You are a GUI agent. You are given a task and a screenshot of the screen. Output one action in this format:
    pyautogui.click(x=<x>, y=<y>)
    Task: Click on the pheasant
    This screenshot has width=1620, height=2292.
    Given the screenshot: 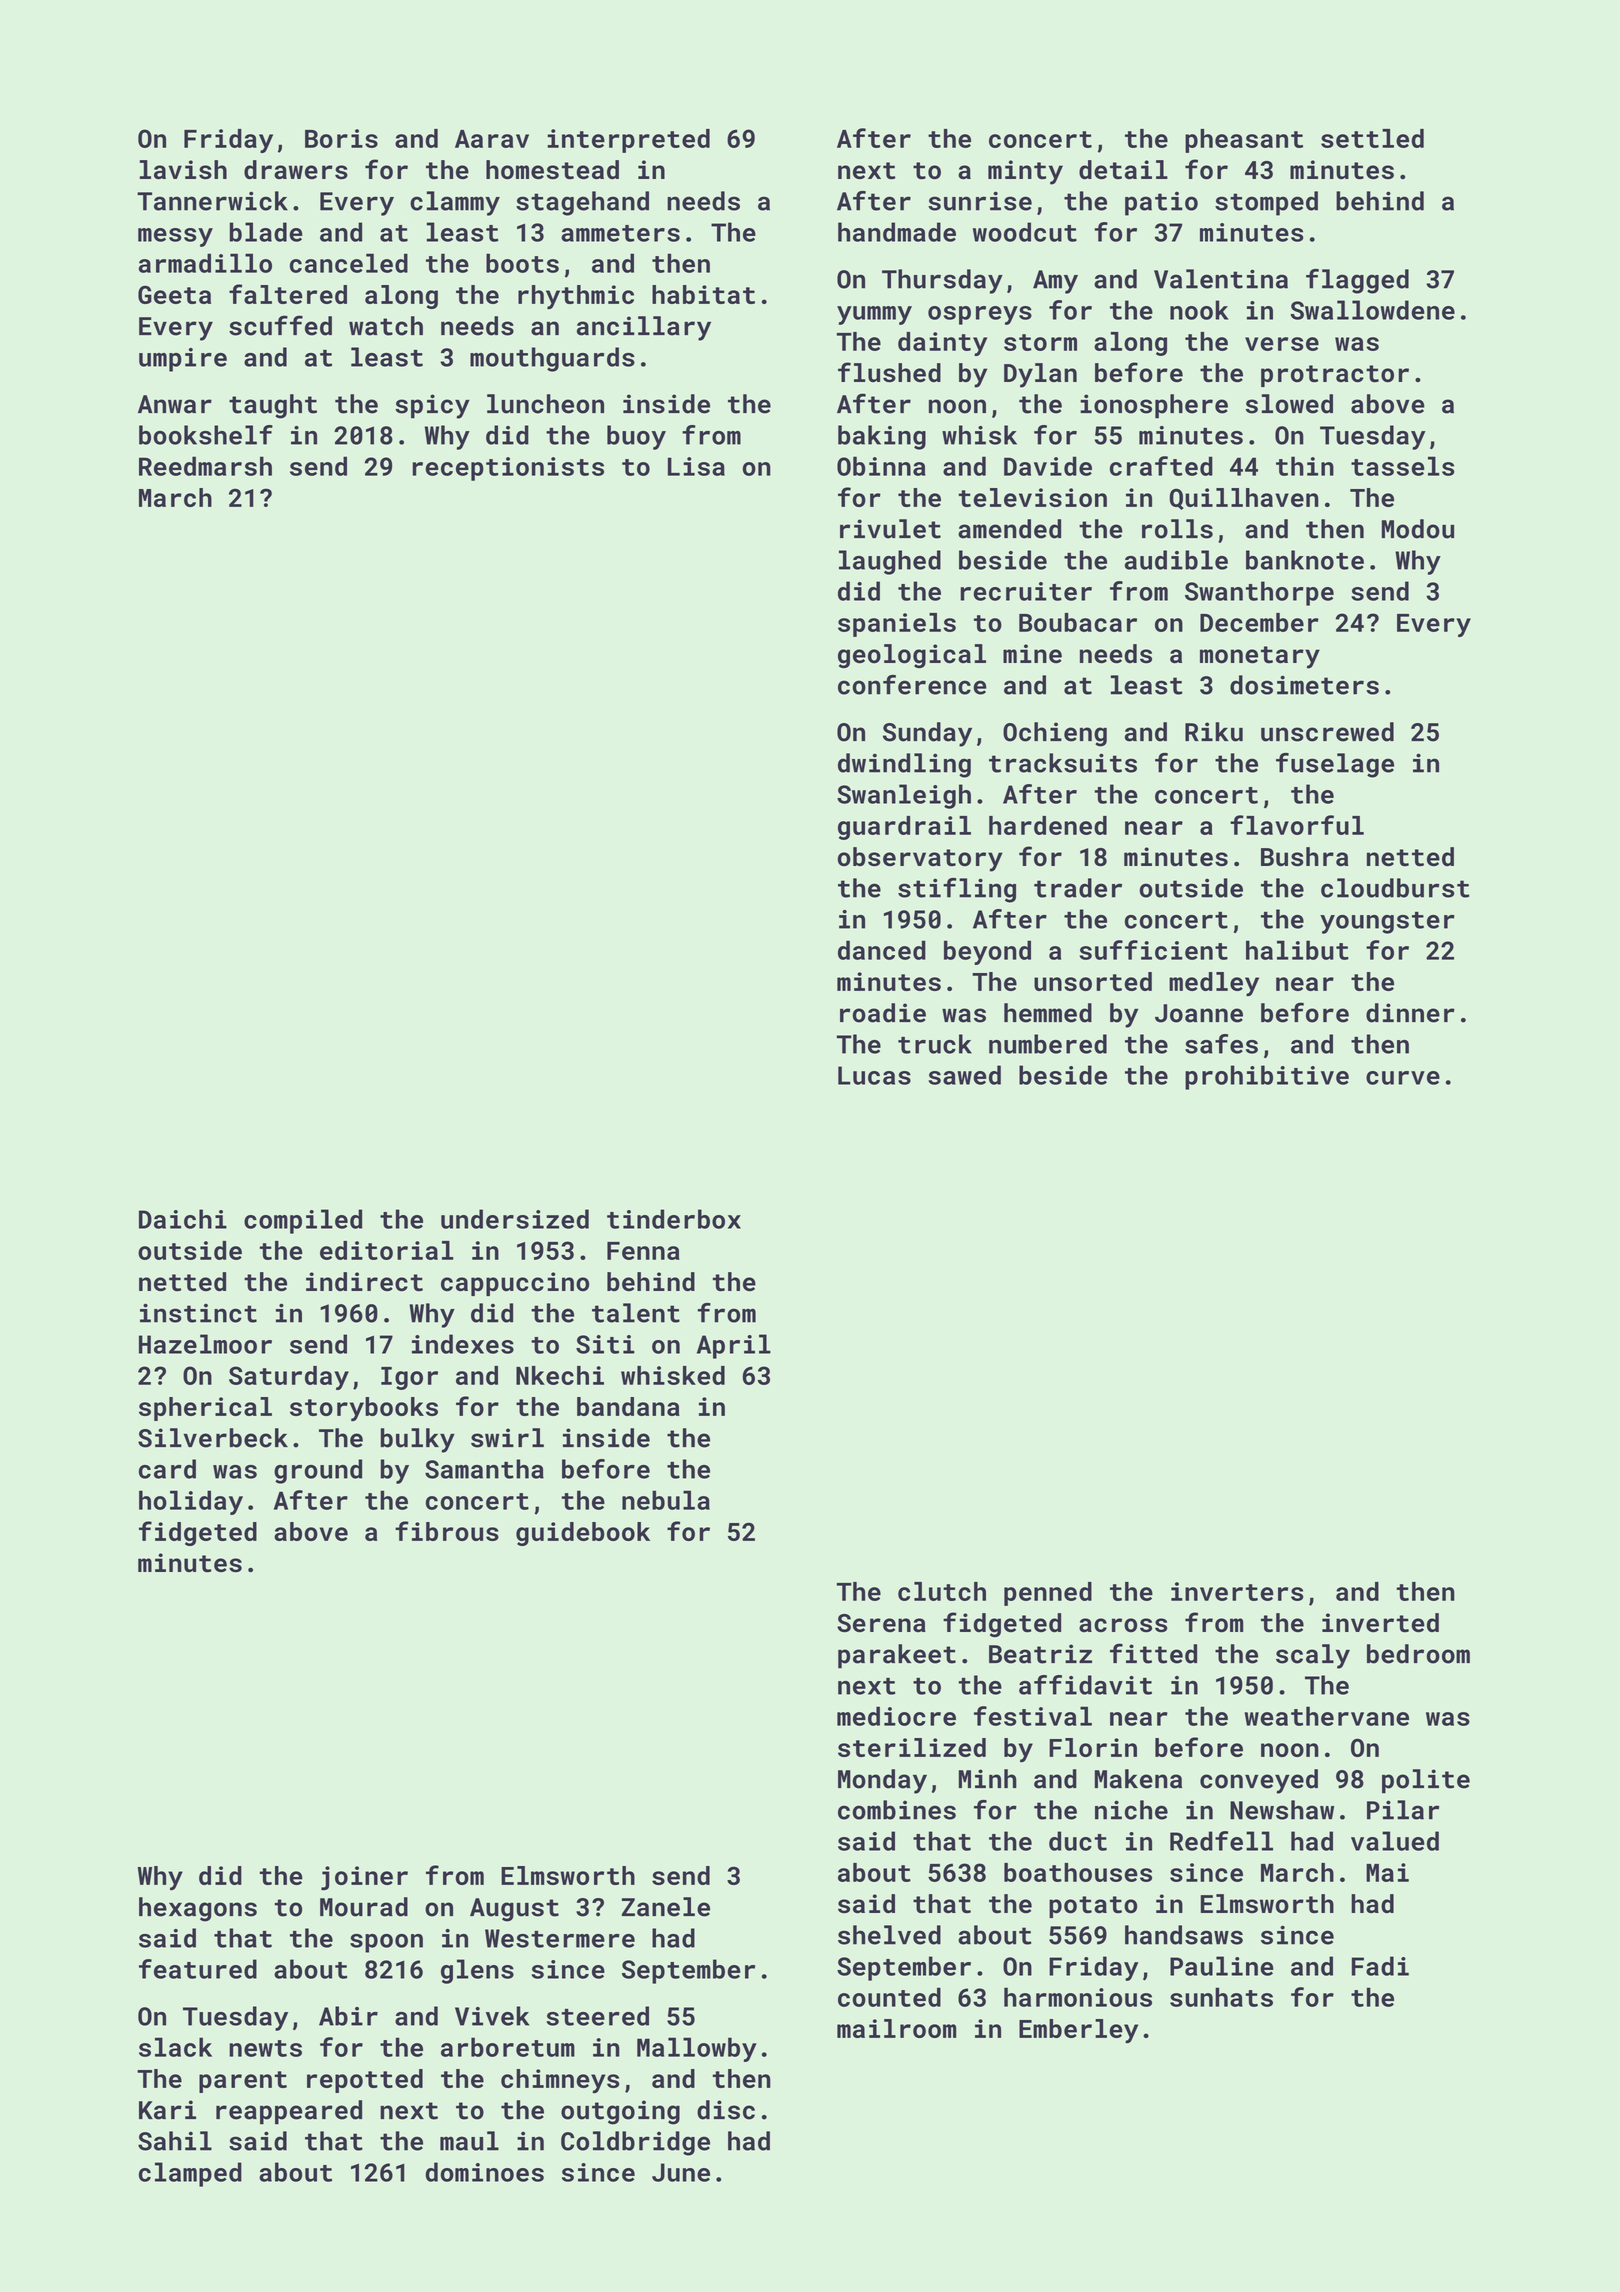 What is the action you would take?
    pyautogui.click(x=1244, y=141)
